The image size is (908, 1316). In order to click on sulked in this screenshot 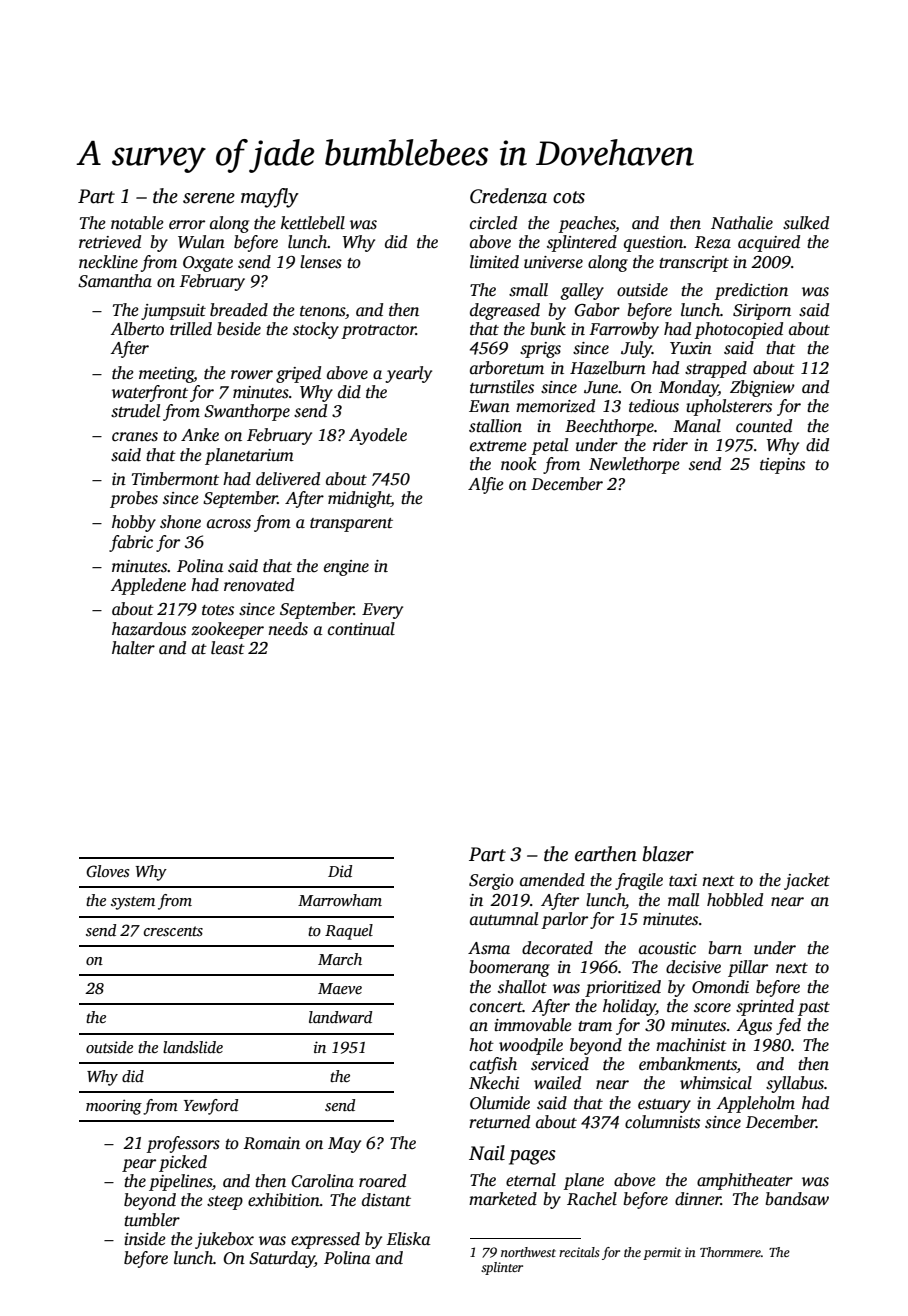, I will do `click(806, 223)`.
